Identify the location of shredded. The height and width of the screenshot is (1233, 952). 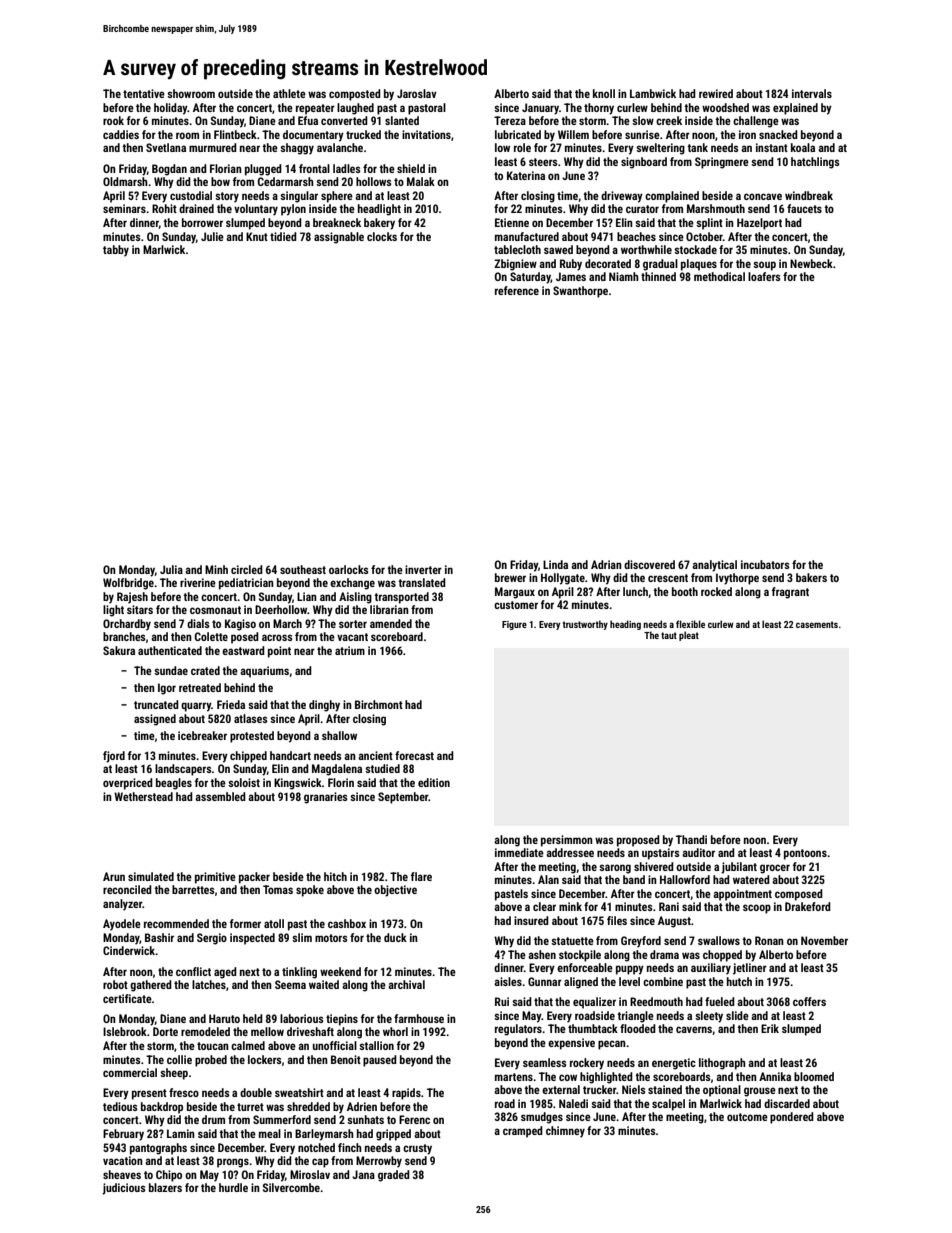
(308, 1106).
